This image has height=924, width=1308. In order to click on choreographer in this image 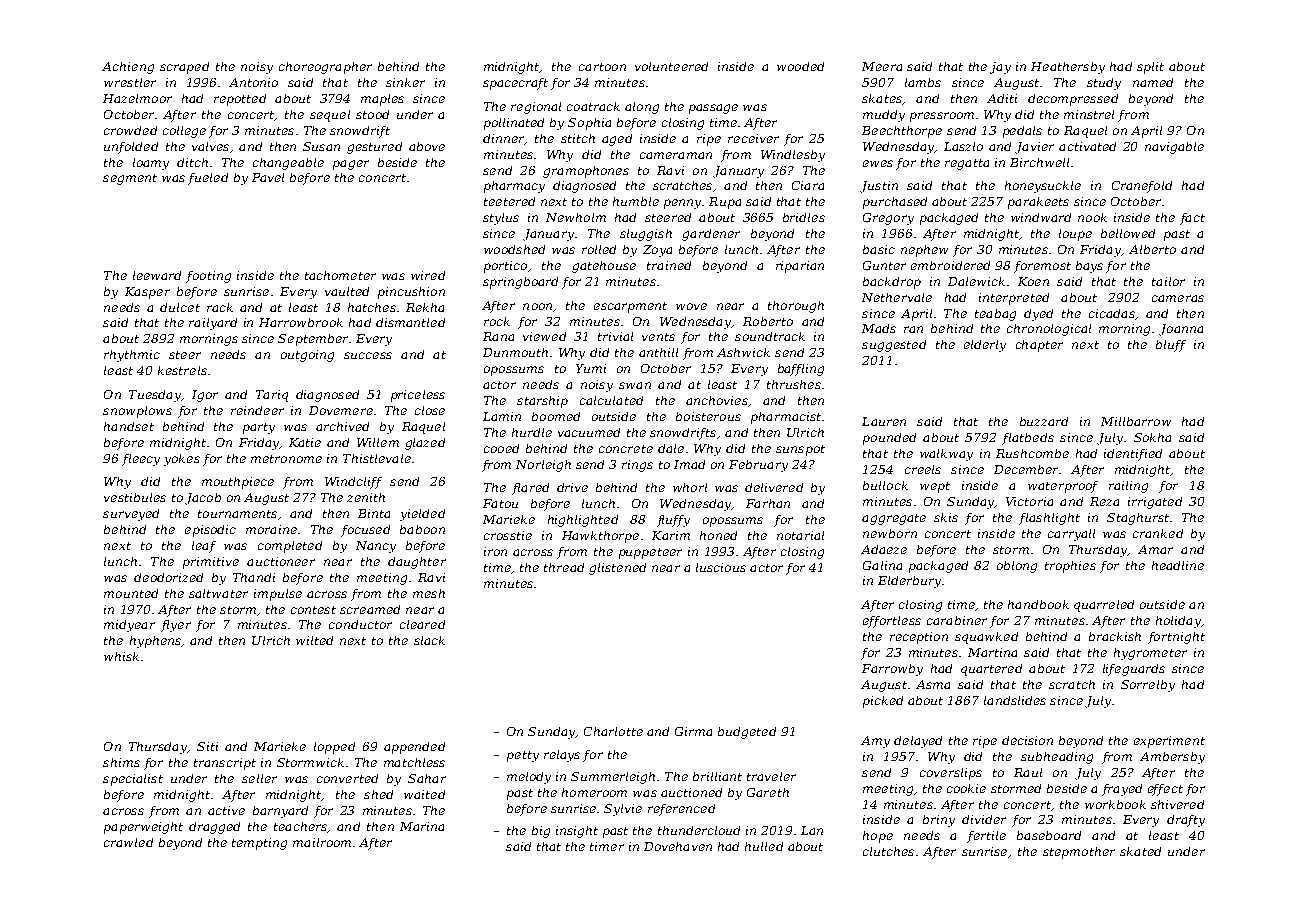, I will do `click(325, 68)`.
